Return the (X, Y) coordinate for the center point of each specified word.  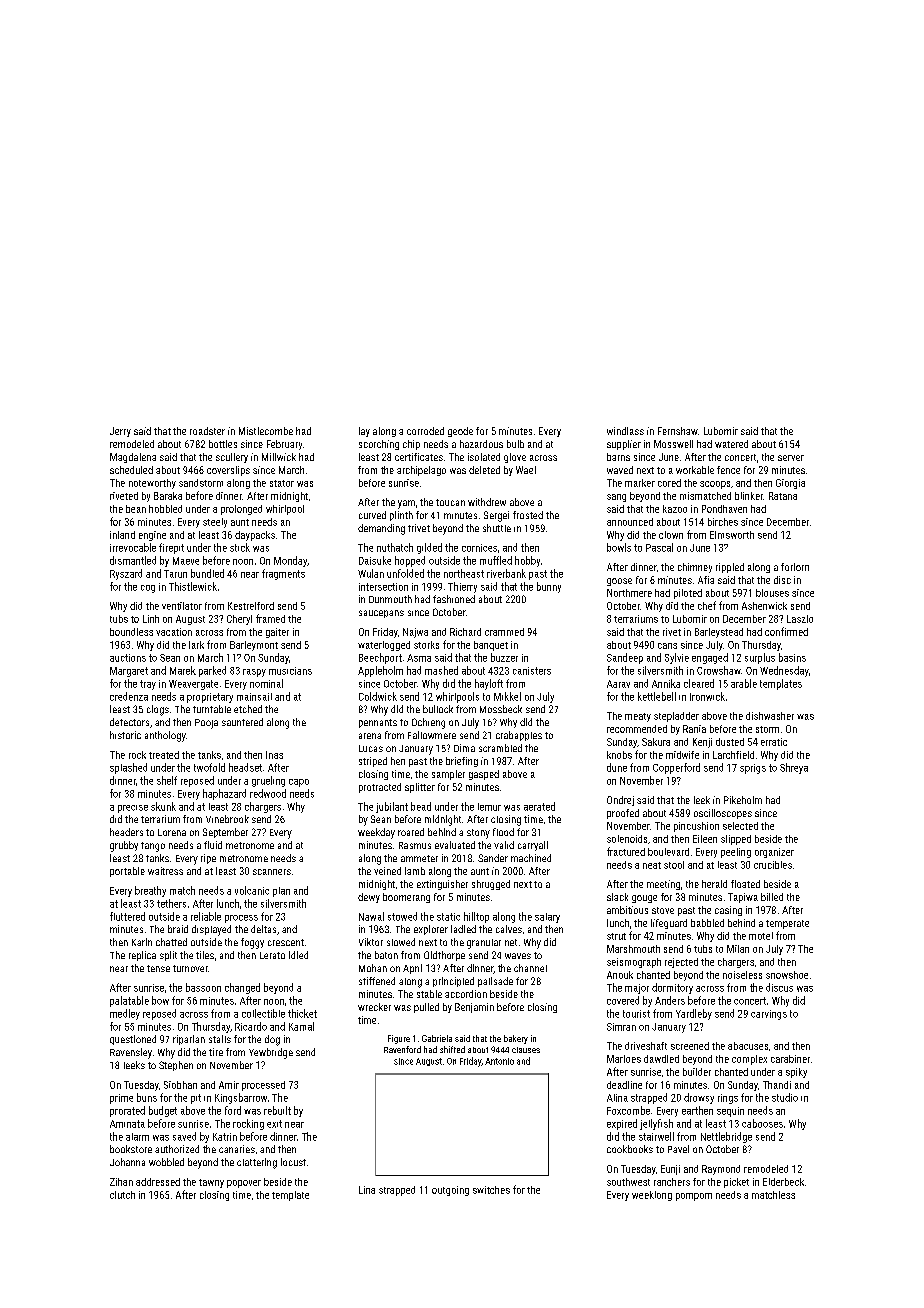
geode (460, 432)
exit (274, 1124)
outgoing (450, 1191)
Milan (738, 949)
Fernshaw (678, 431)
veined (387, 871)
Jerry (120, 432)
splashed (128, 768)
